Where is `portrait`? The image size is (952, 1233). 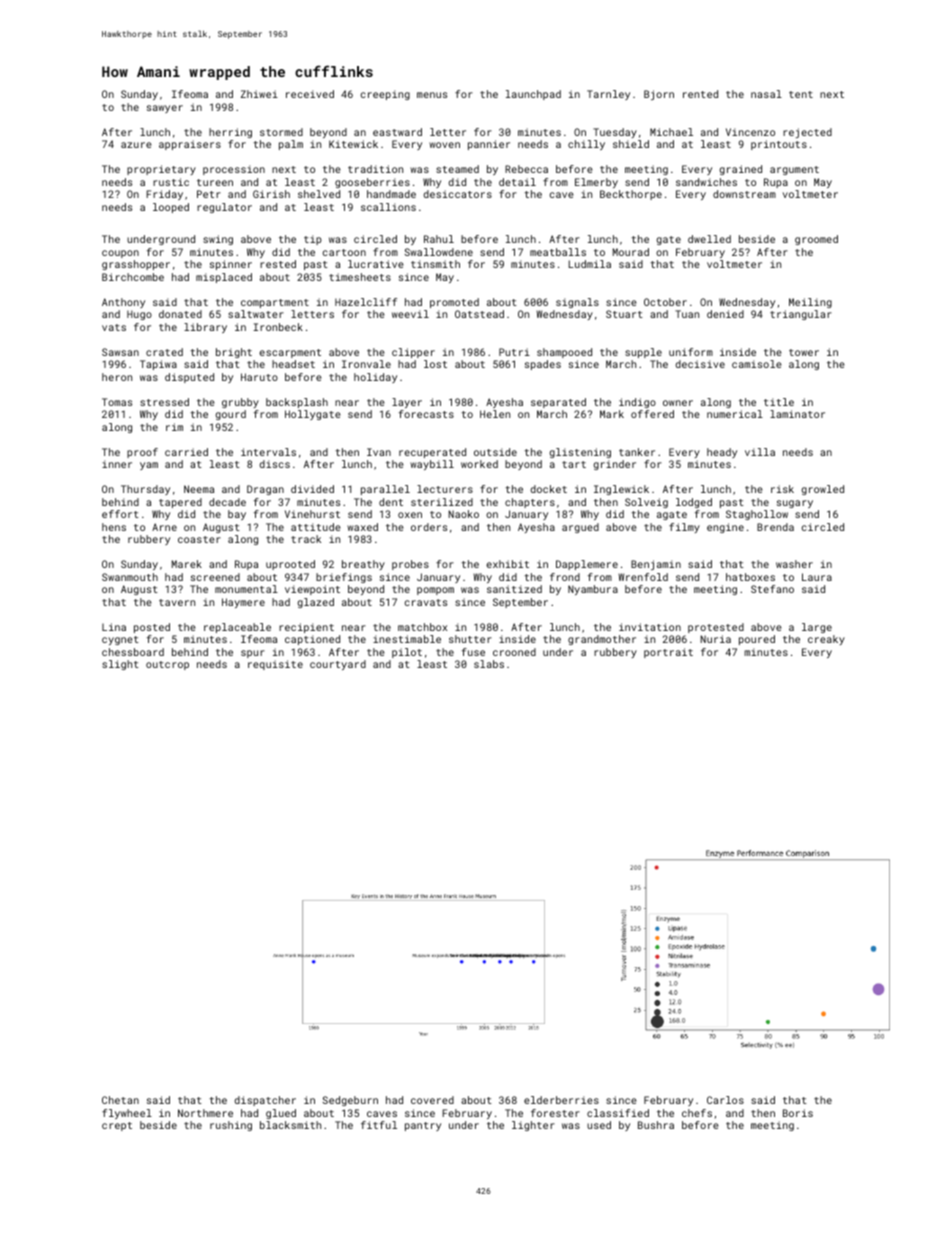
portrait is located at coordinates (668, 653).
